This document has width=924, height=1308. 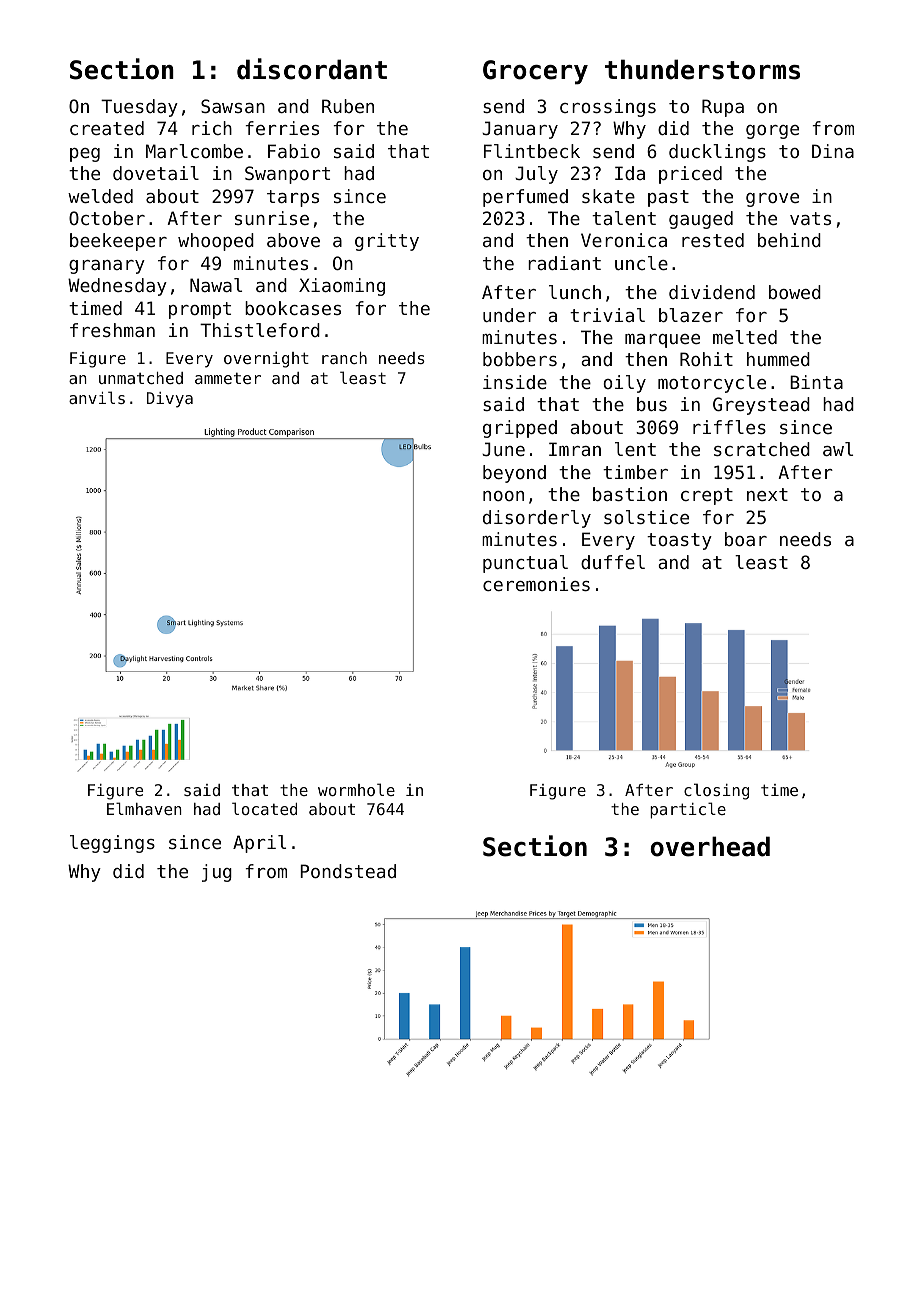 I want to click on gorge, so click(x=772, y=132).
